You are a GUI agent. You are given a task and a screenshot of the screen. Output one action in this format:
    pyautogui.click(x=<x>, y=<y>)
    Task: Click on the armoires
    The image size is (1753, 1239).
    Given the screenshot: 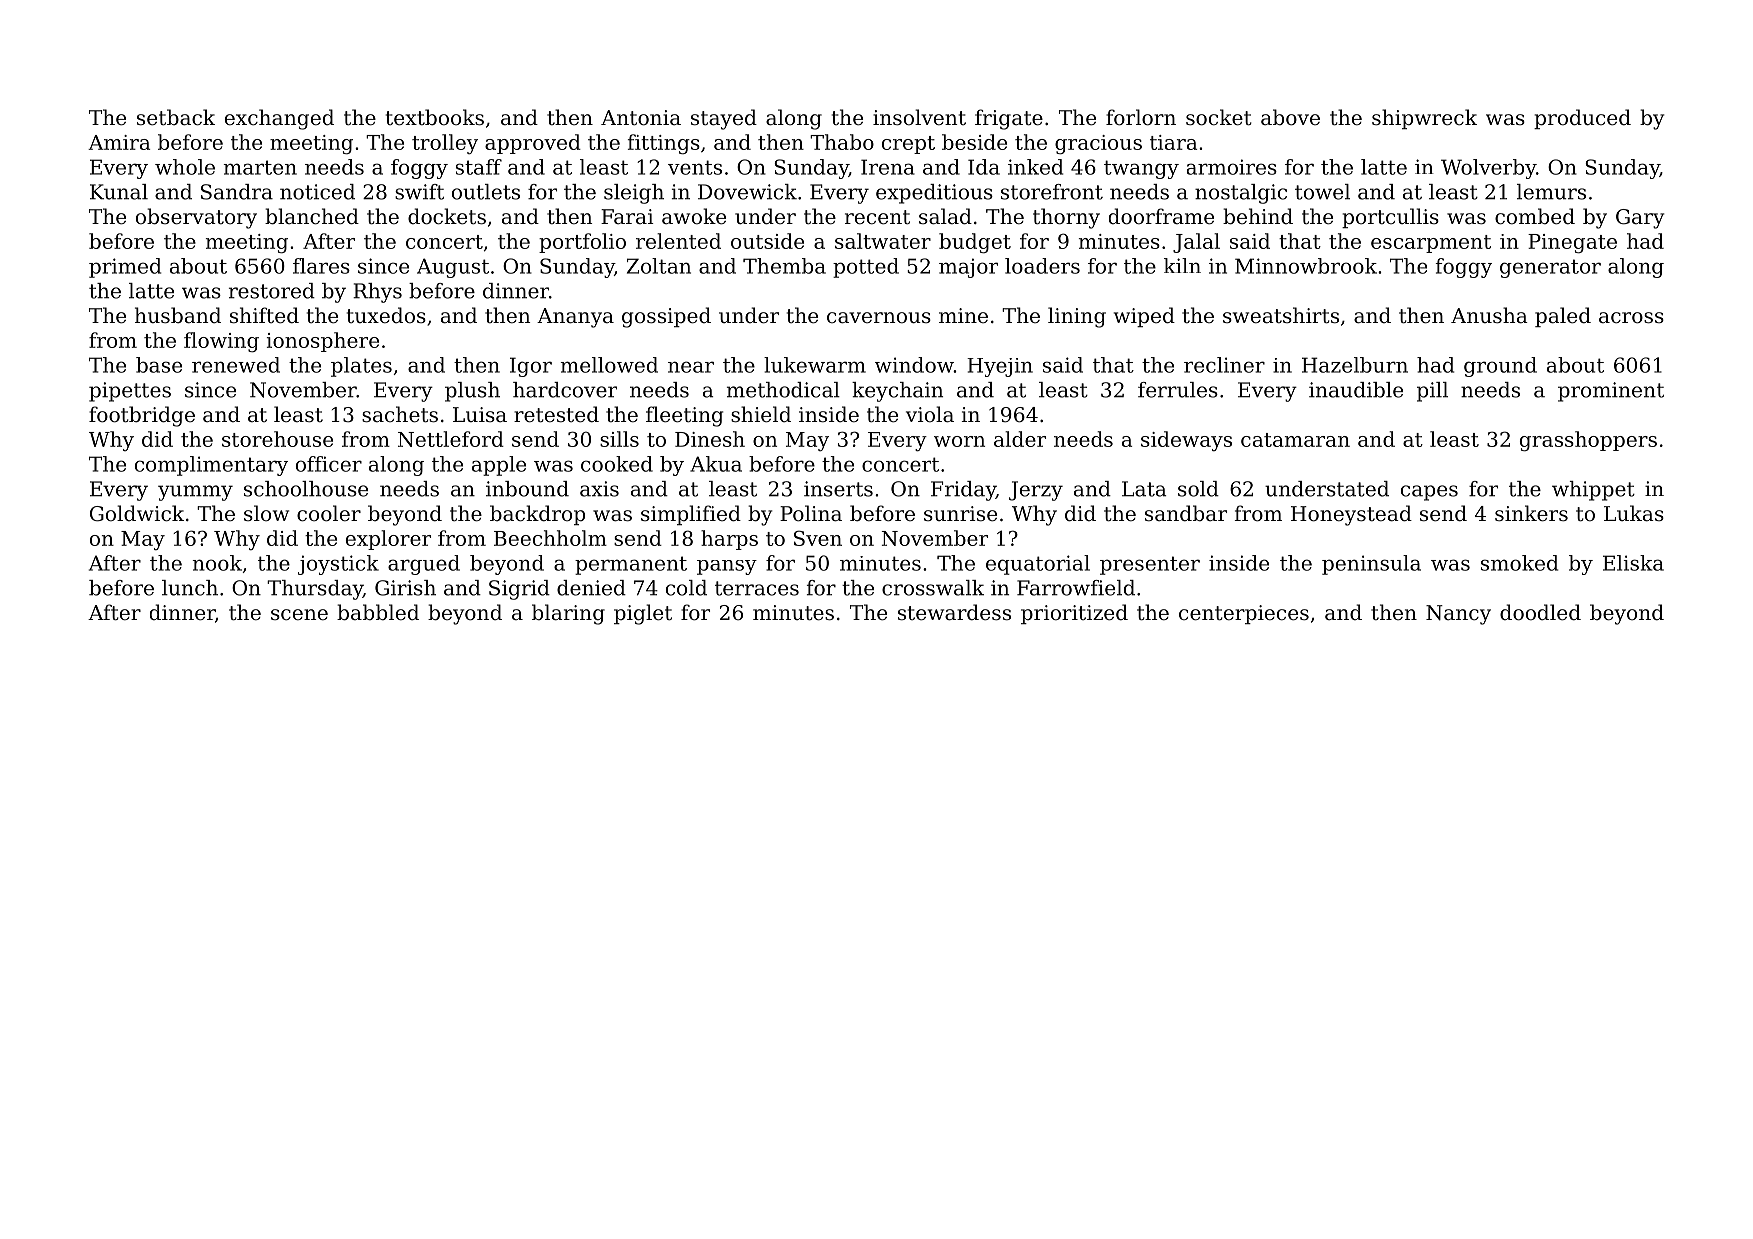 What is the action you would take?
    pyautogui.click(x=1232, y=167)
